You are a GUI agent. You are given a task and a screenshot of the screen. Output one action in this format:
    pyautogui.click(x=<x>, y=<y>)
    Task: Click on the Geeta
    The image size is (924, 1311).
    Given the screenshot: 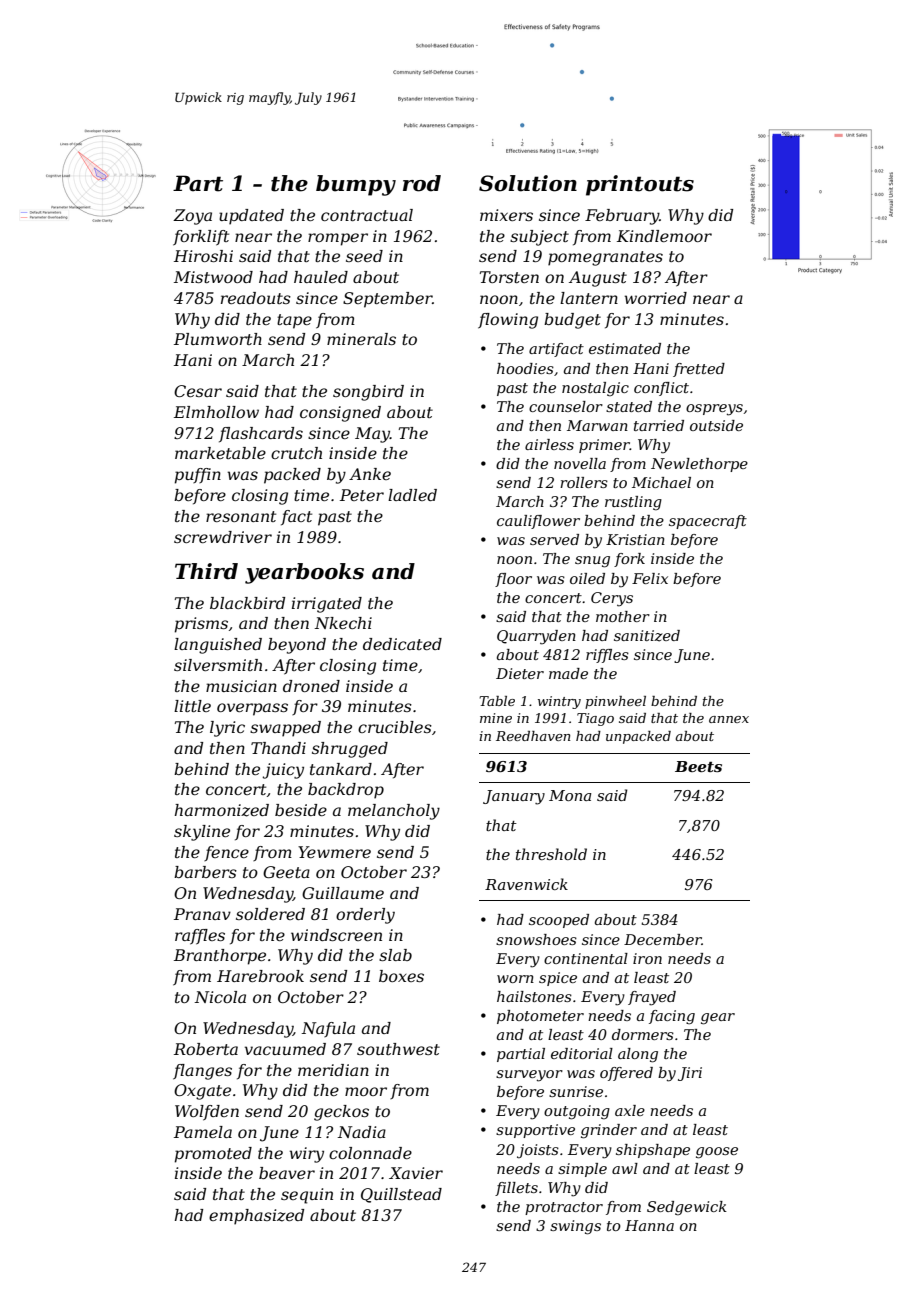 What is the action you would take?
    pyautogui.click(x=286, y=872)
